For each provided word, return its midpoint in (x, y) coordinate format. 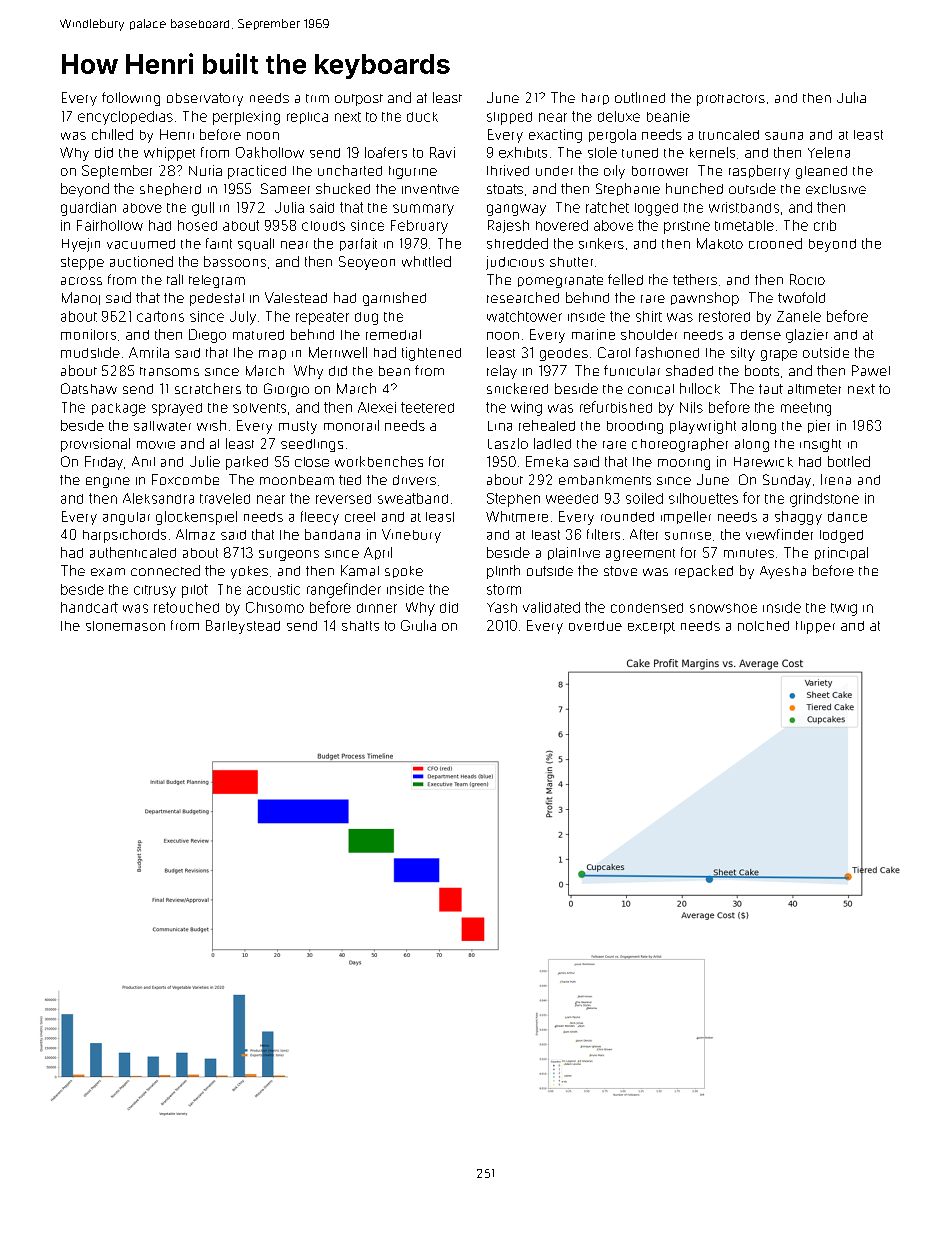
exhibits (523, 152)
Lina (500, 426)
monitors (88, 334)
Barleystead (243, 627)
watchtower (524, 316)
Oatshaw (89, 388)
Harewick (763, 462)
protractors (731, 100)
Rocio (807, 279)
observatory (205, 99)
